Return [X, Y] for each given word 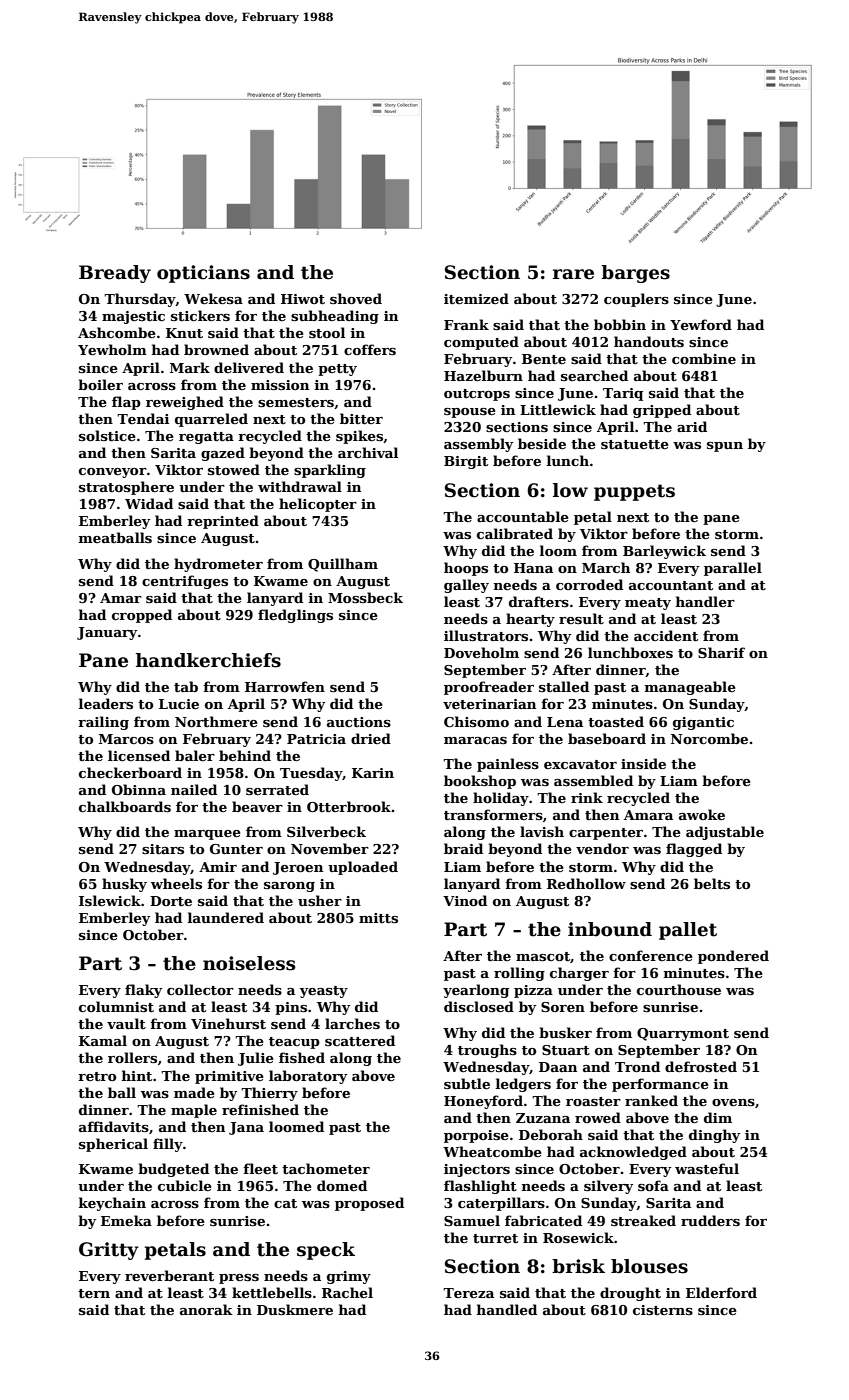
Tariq [623, 394]
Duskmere [295, 1309]
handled [507, 1309]
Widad [149, 503]
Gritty [109, 1251]
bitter [361, 418]
